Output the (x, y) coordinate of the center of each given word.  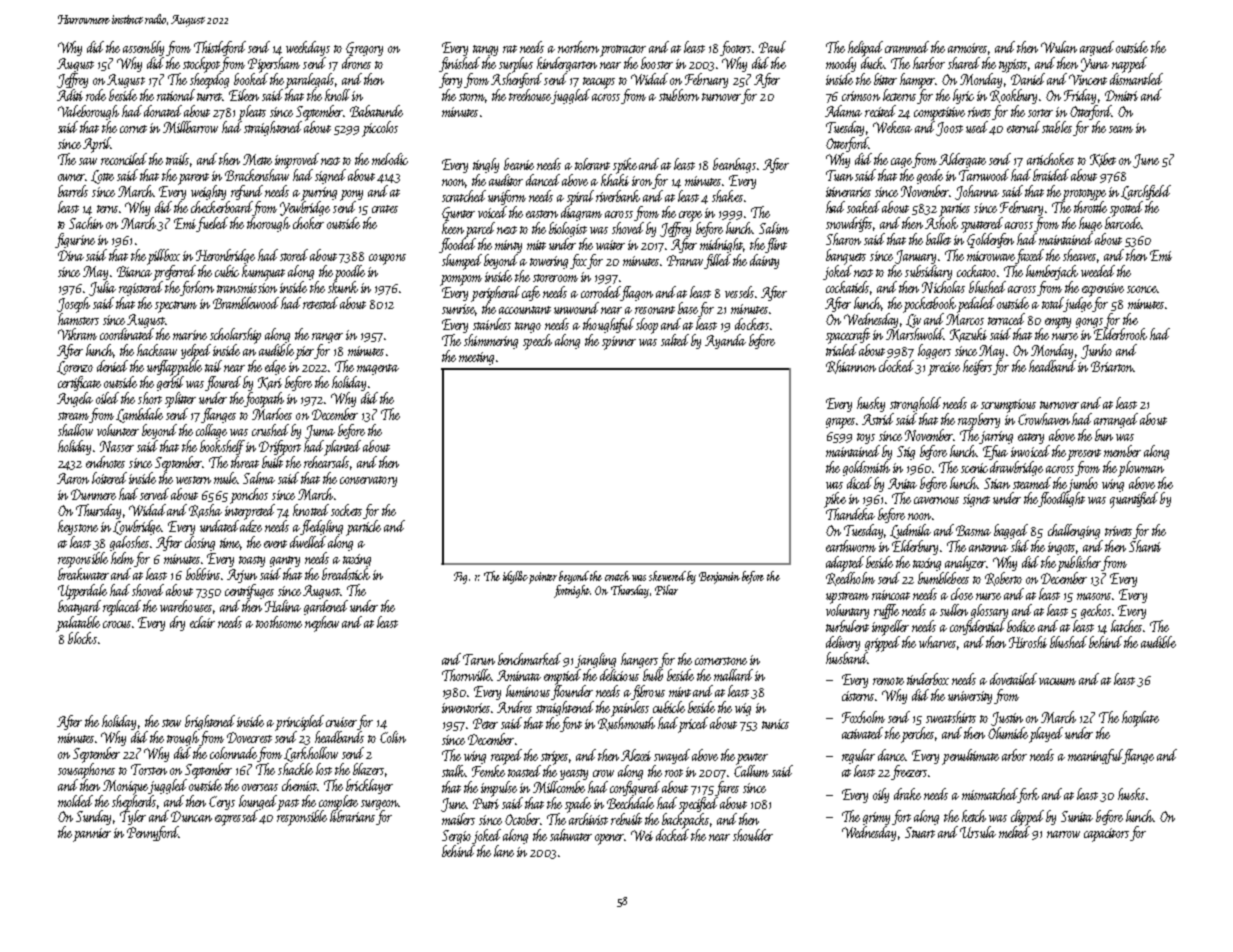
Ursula (978, 832)
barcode (1123, 223)
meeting (476, 358)
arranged (1116, 420)
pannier (92, 835)
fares (727, 788)
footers (735, 48)
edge (275, 367)
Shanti (1145, 546)
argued (1097, 48)
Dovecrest (249, 737)
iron (642, 181)
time (230, 544)
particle (363, 528)
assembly (143, 48)
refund (247, 192)
